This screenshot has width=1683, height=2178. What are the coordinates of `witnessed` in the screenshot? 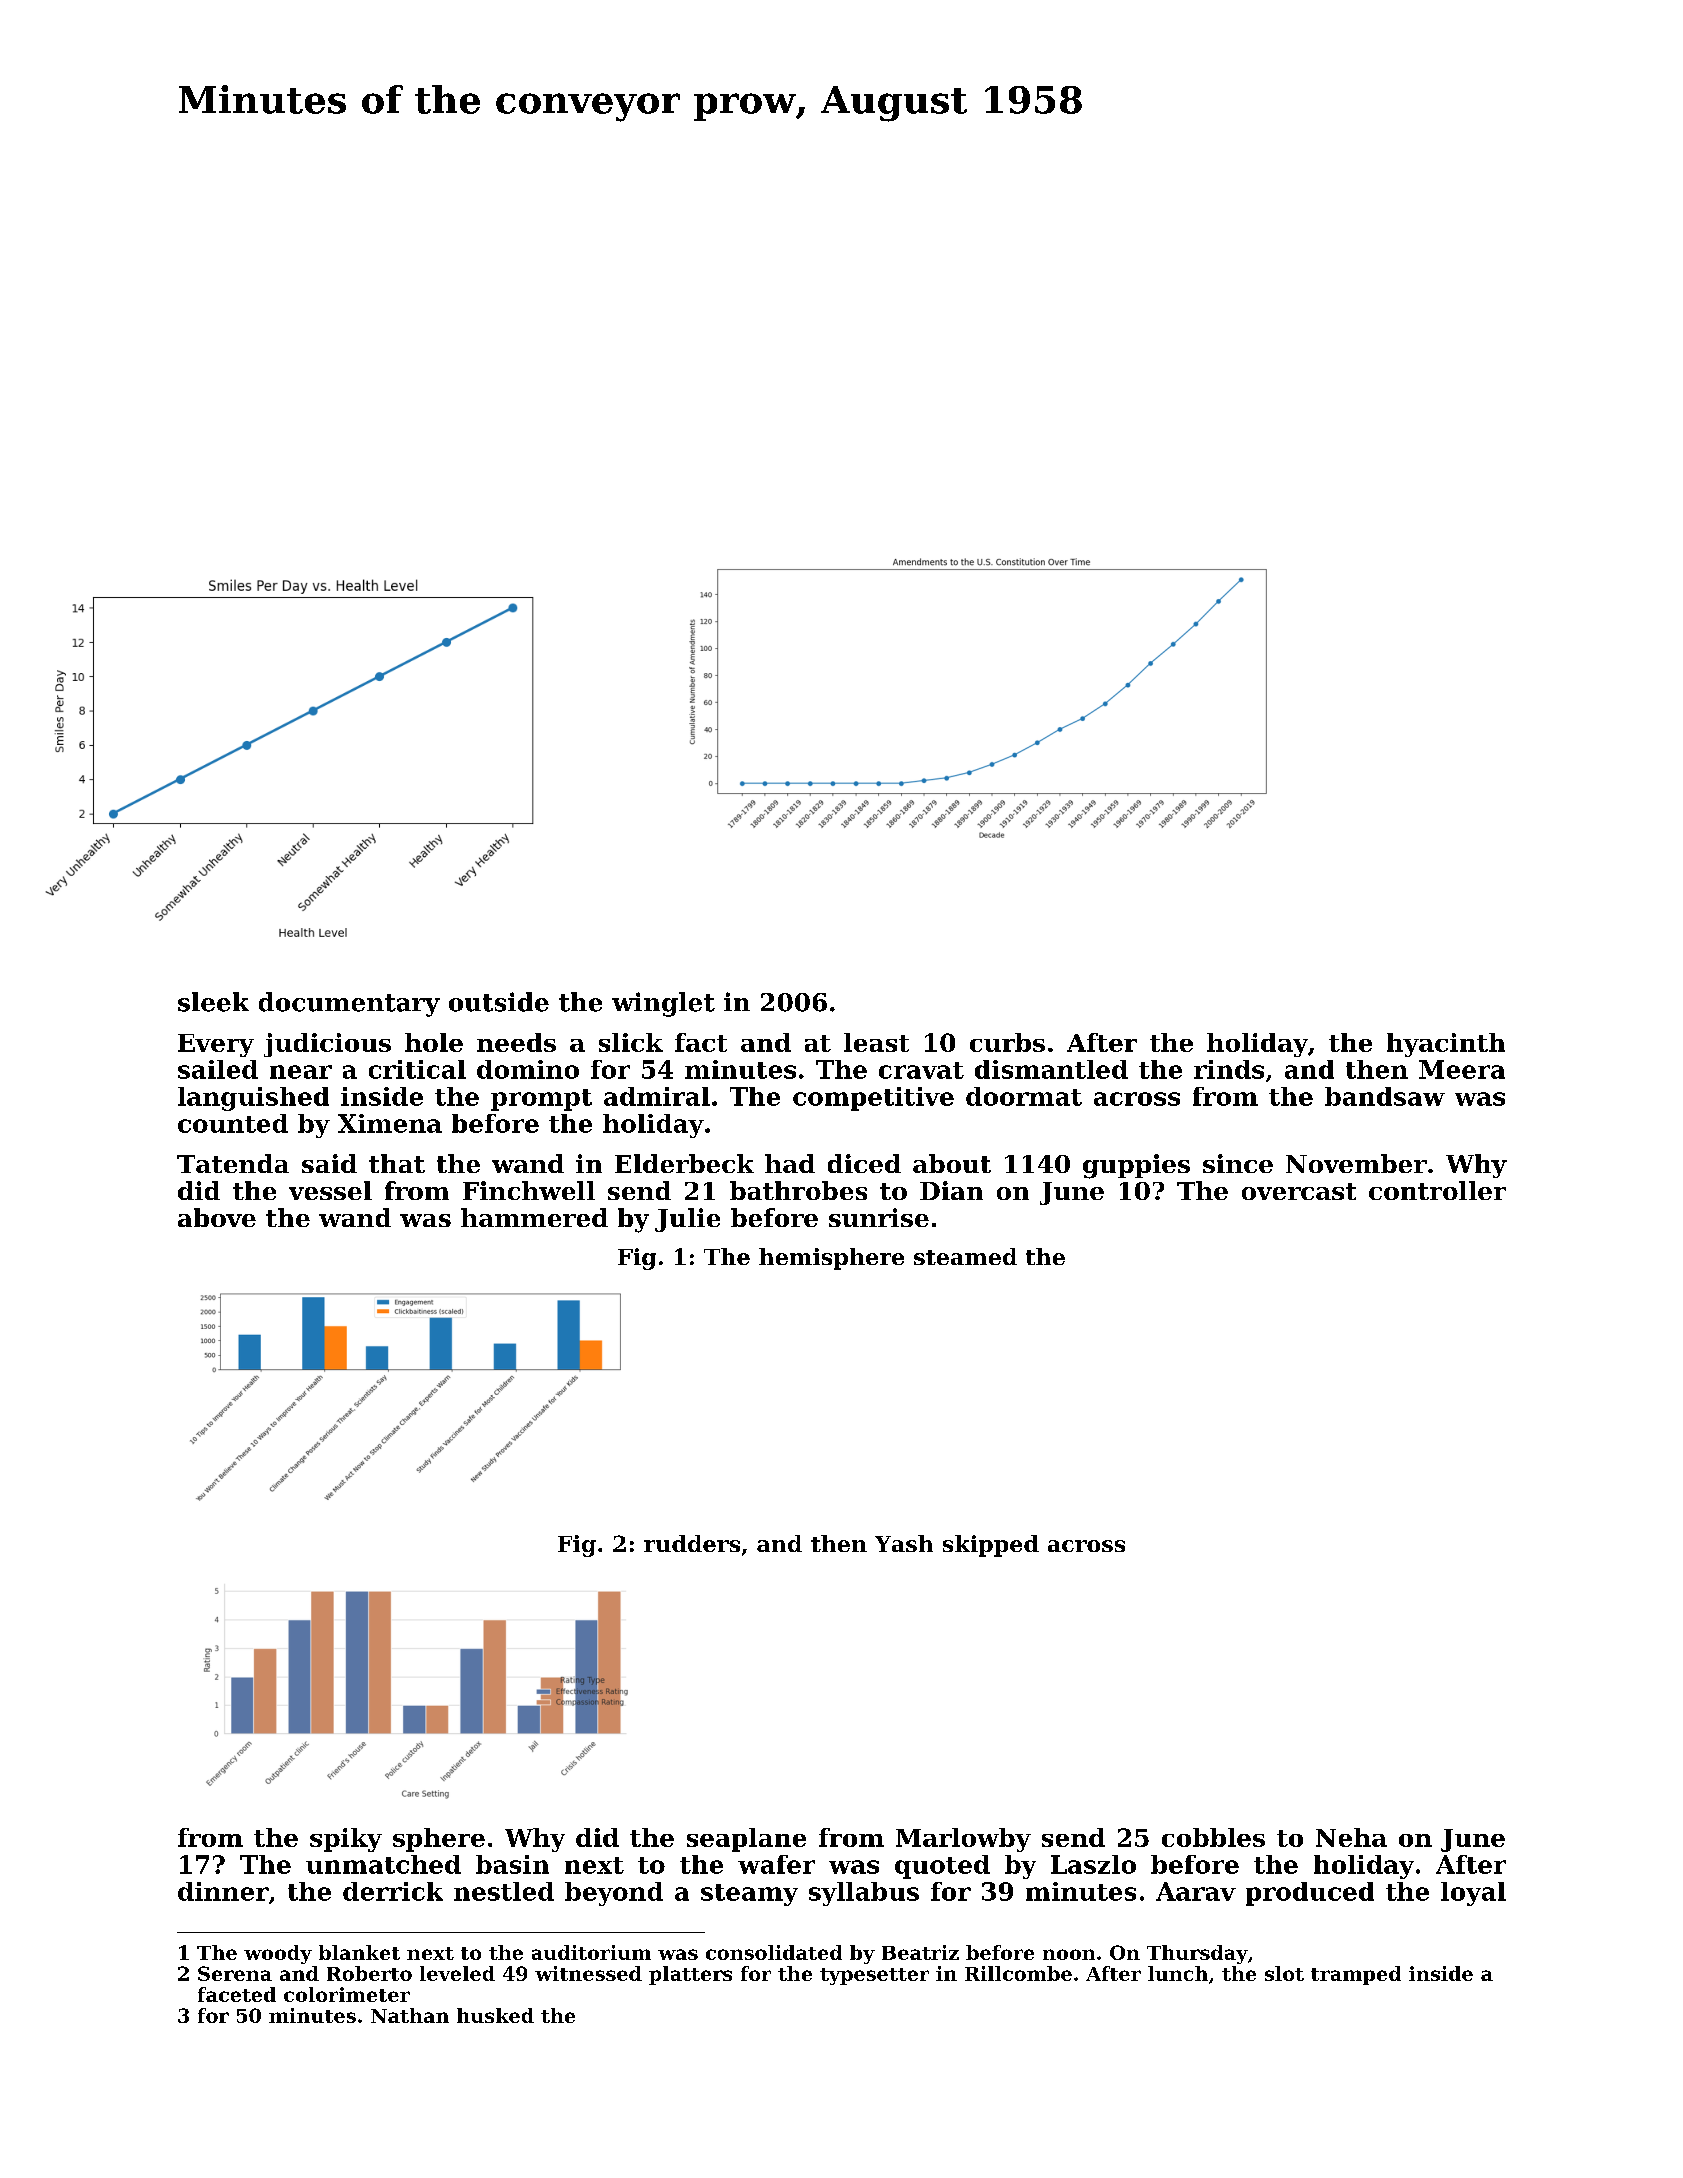 It's located at (588, 1973).
